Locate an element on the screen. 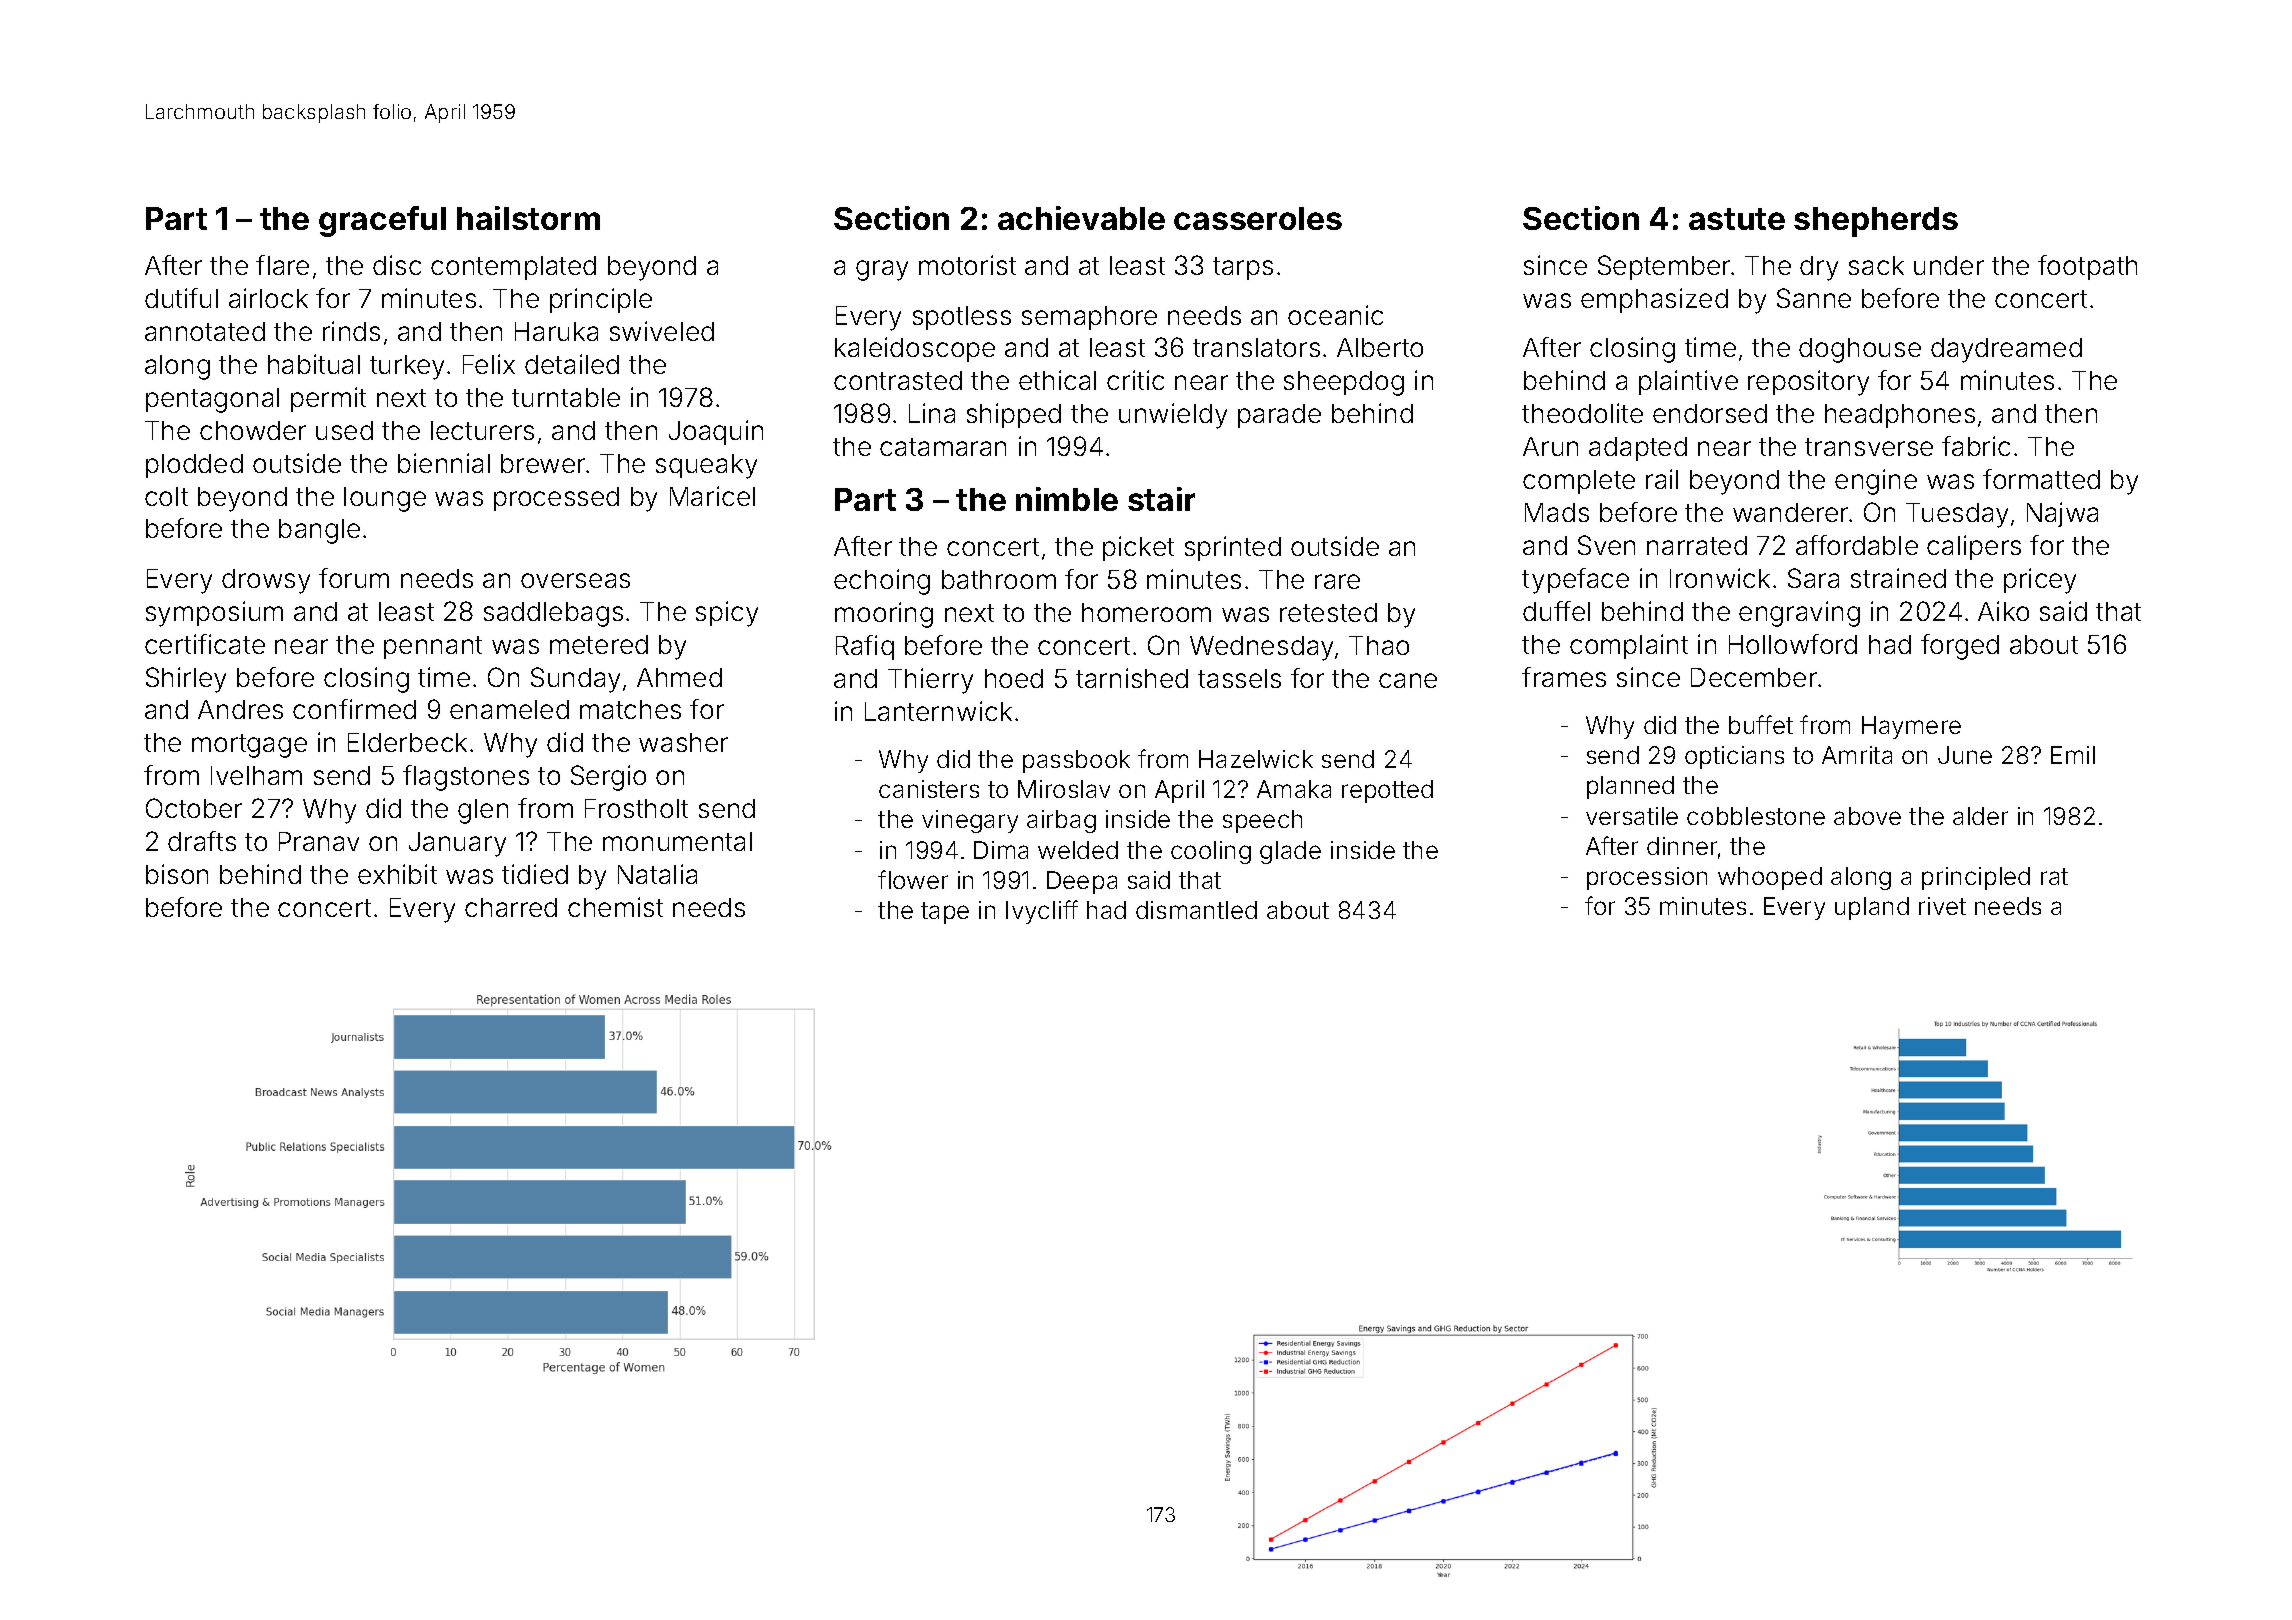 The image size is (2292, 1620). fabric is located at coordinates (1976, 446).
